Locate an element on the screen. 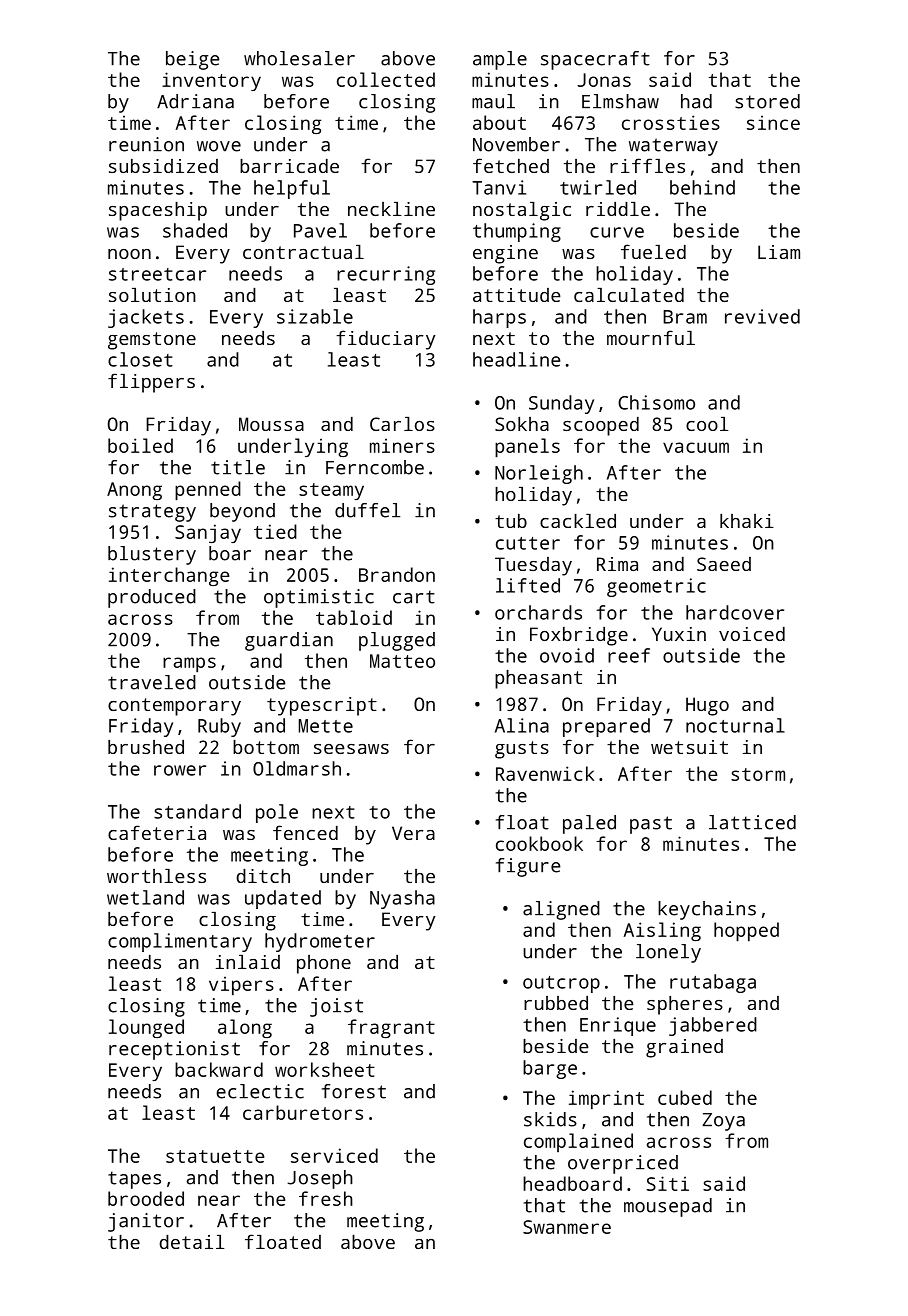 This screenshot has height=1316, width=908. since is located at coordinates (773, 122).
